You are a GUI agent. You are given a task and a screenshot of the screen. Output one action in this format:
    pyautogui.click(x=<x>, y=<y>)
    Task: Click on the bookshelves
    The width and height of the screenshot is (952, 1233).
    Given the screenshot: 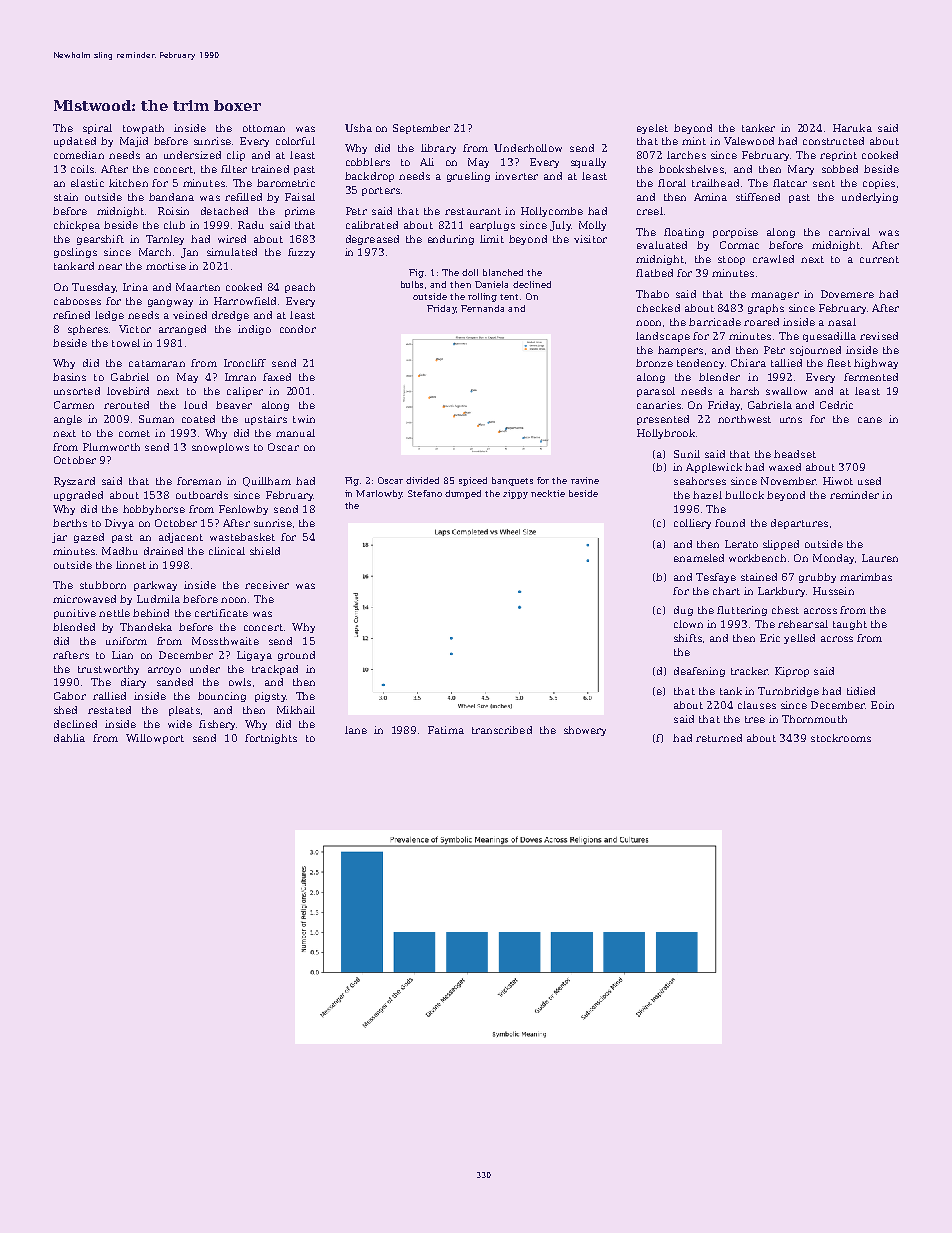 What is the action you would take?
    pyautogui.click(x=691, y=169)
